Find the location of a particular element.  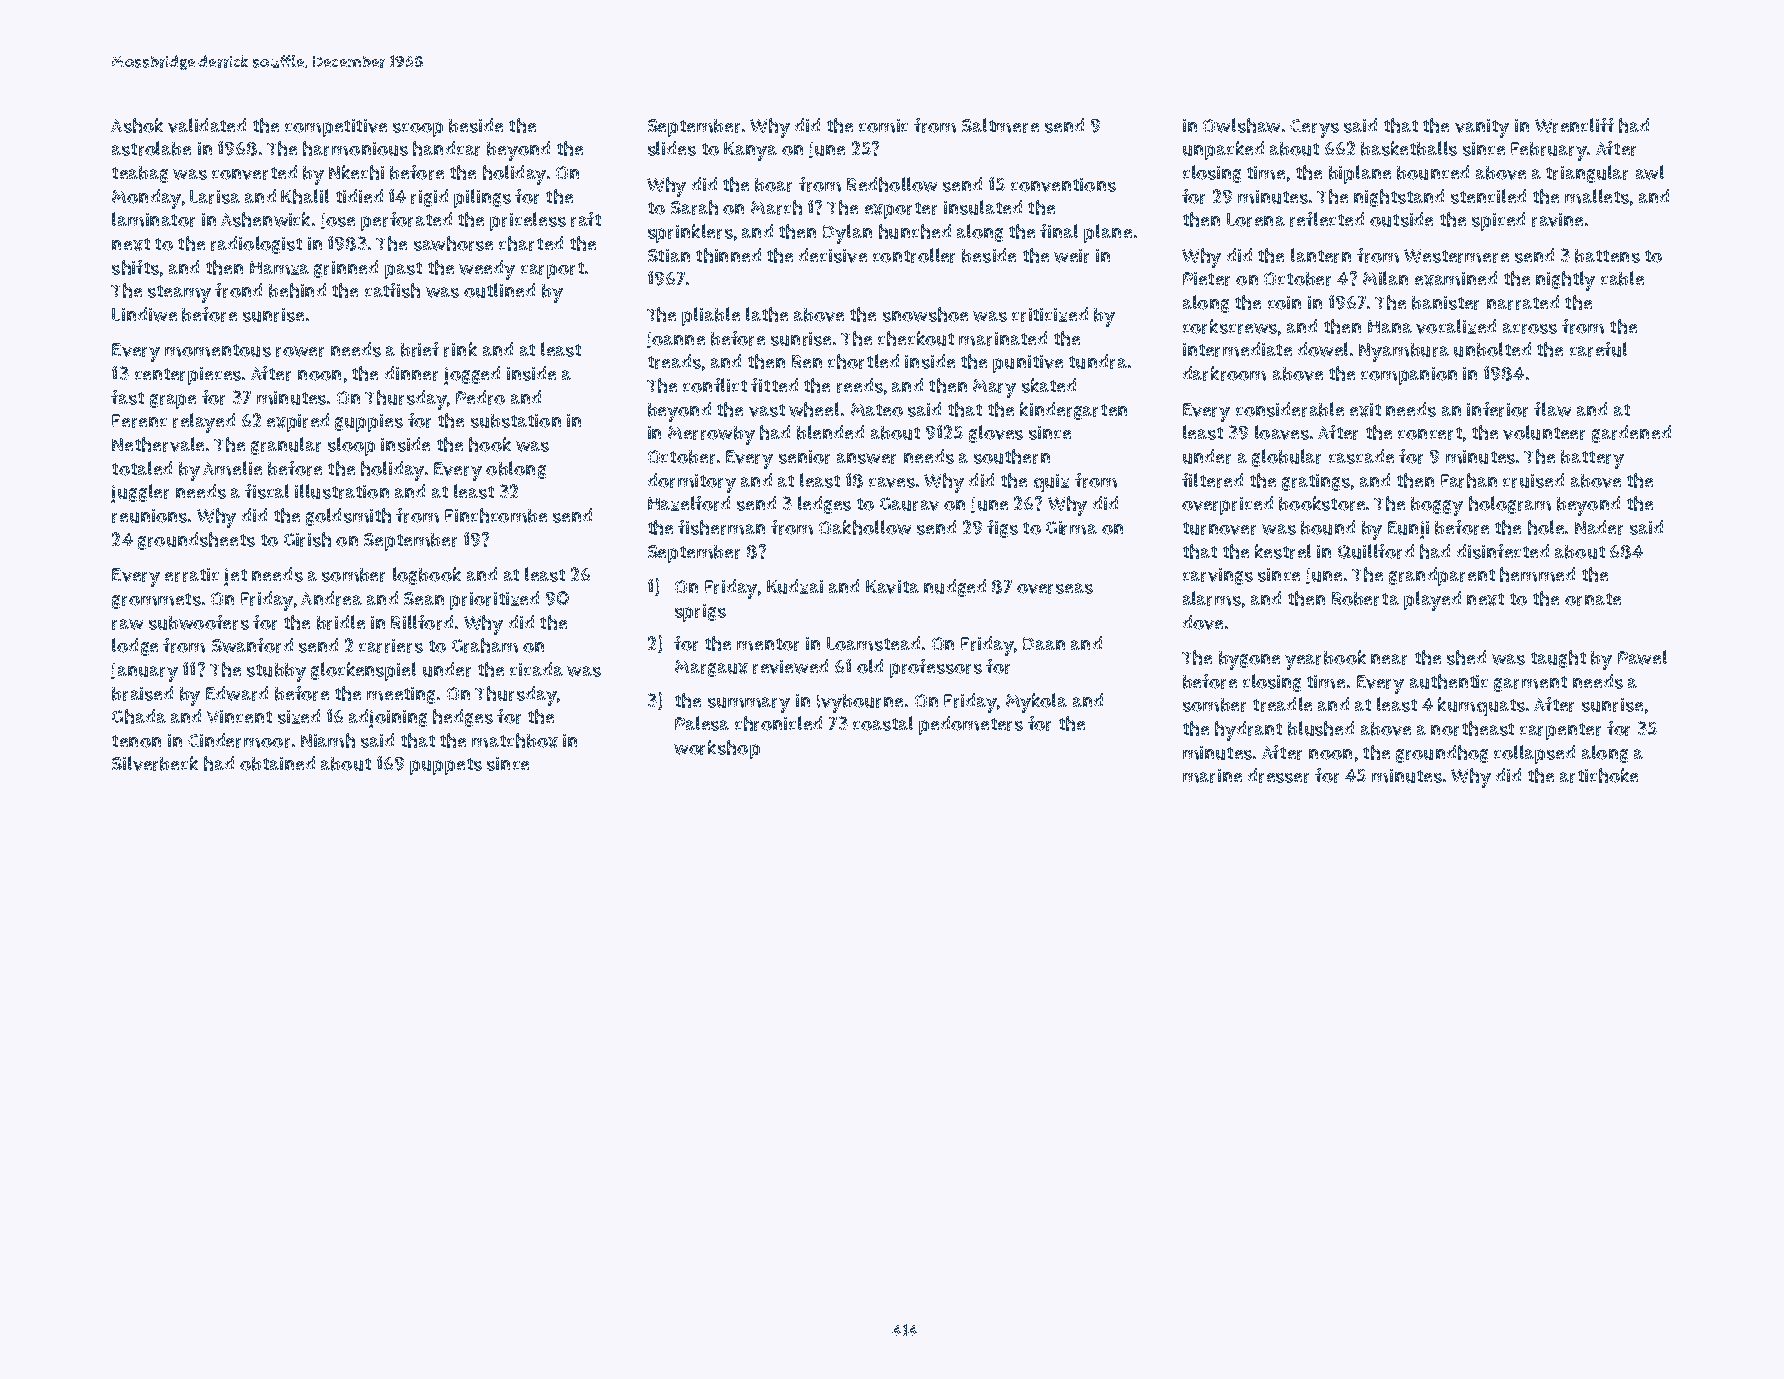

oblong is located at coordinates (516, 470).
